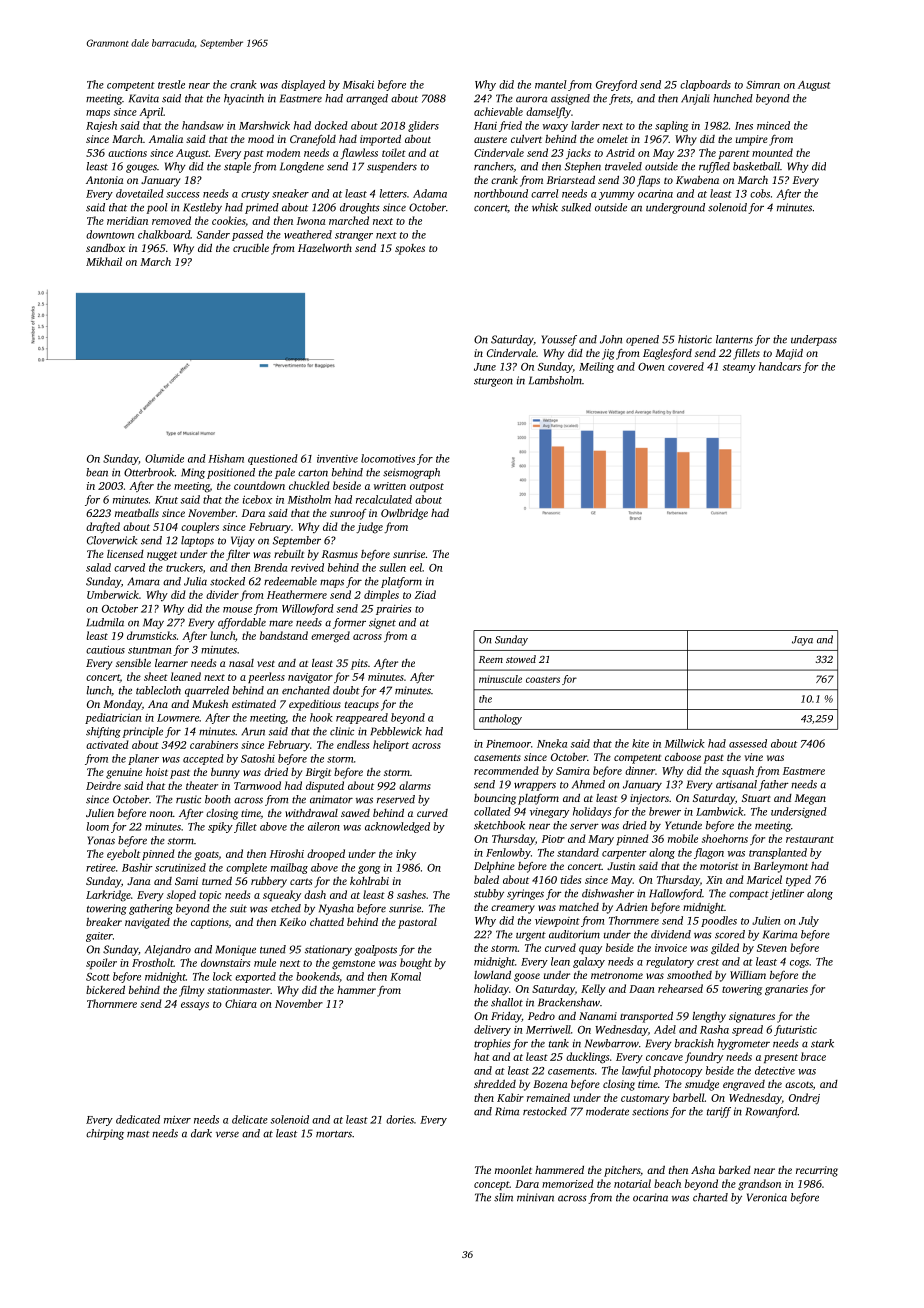 The image size is (924, 1308). What do you see at coordinates (763, 85) in the screenshot?
I see `Simran` at bounding box center [763, 85].
